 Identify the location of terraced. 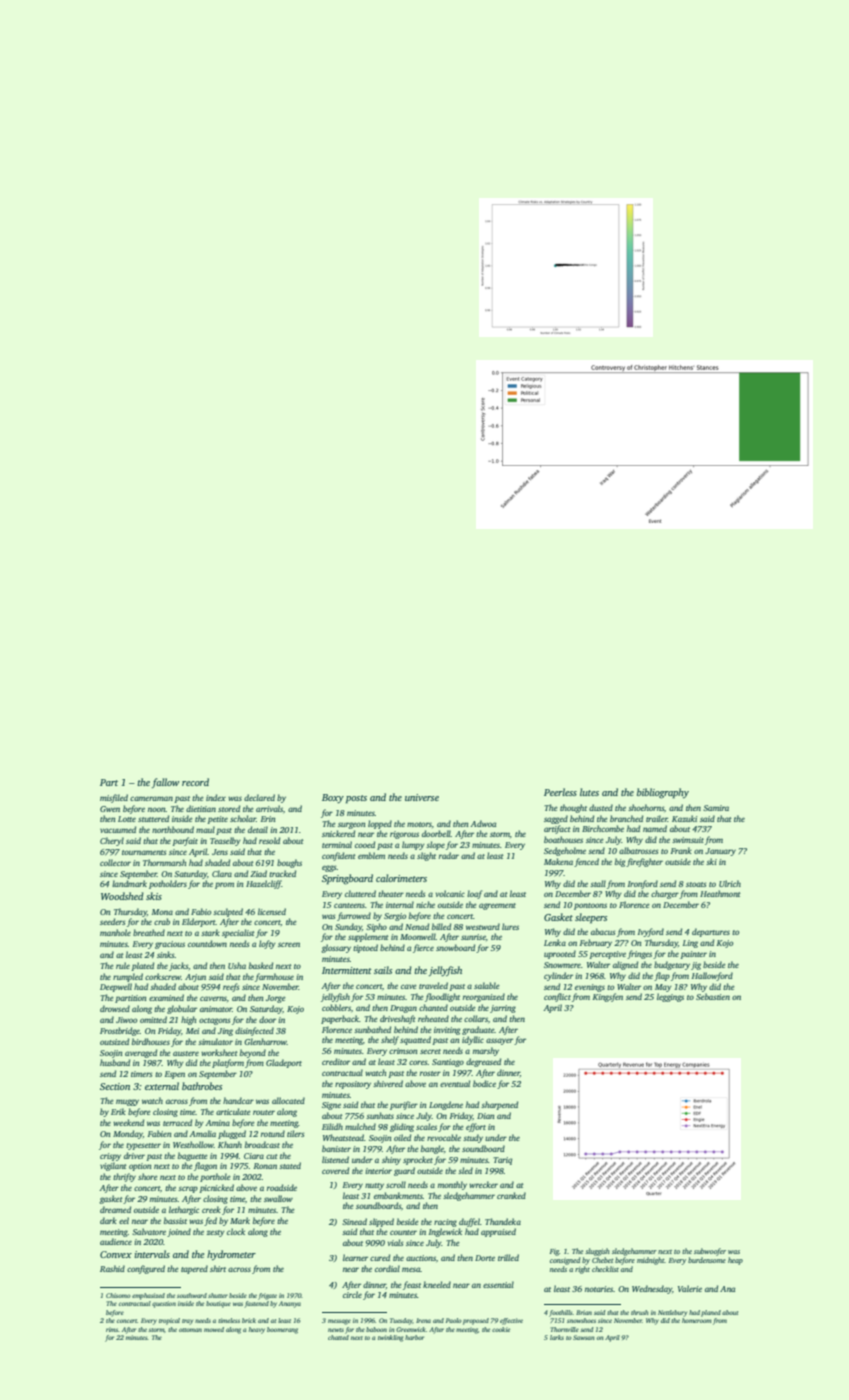
(177, 1122).
